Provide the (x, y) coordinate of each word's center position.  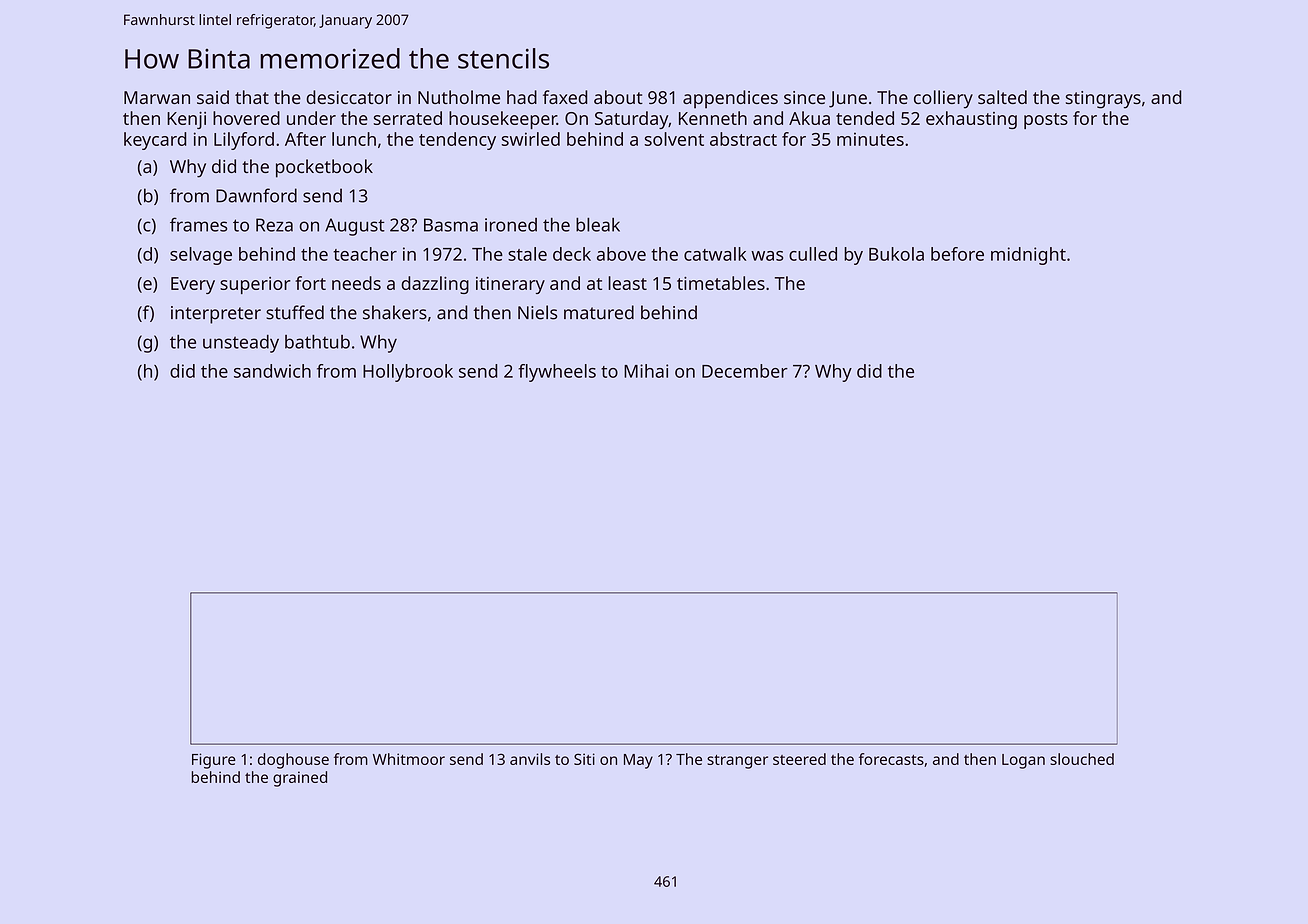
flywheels (557, 373)
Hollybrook (408, 373)
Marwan (157, 97)
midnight (1028, 256)
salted (1002, 97)
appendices (730, 99)
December (745, 371)
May (638, 761)
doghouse (293, 761)
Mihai (646, 371)
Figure (214, 761)
